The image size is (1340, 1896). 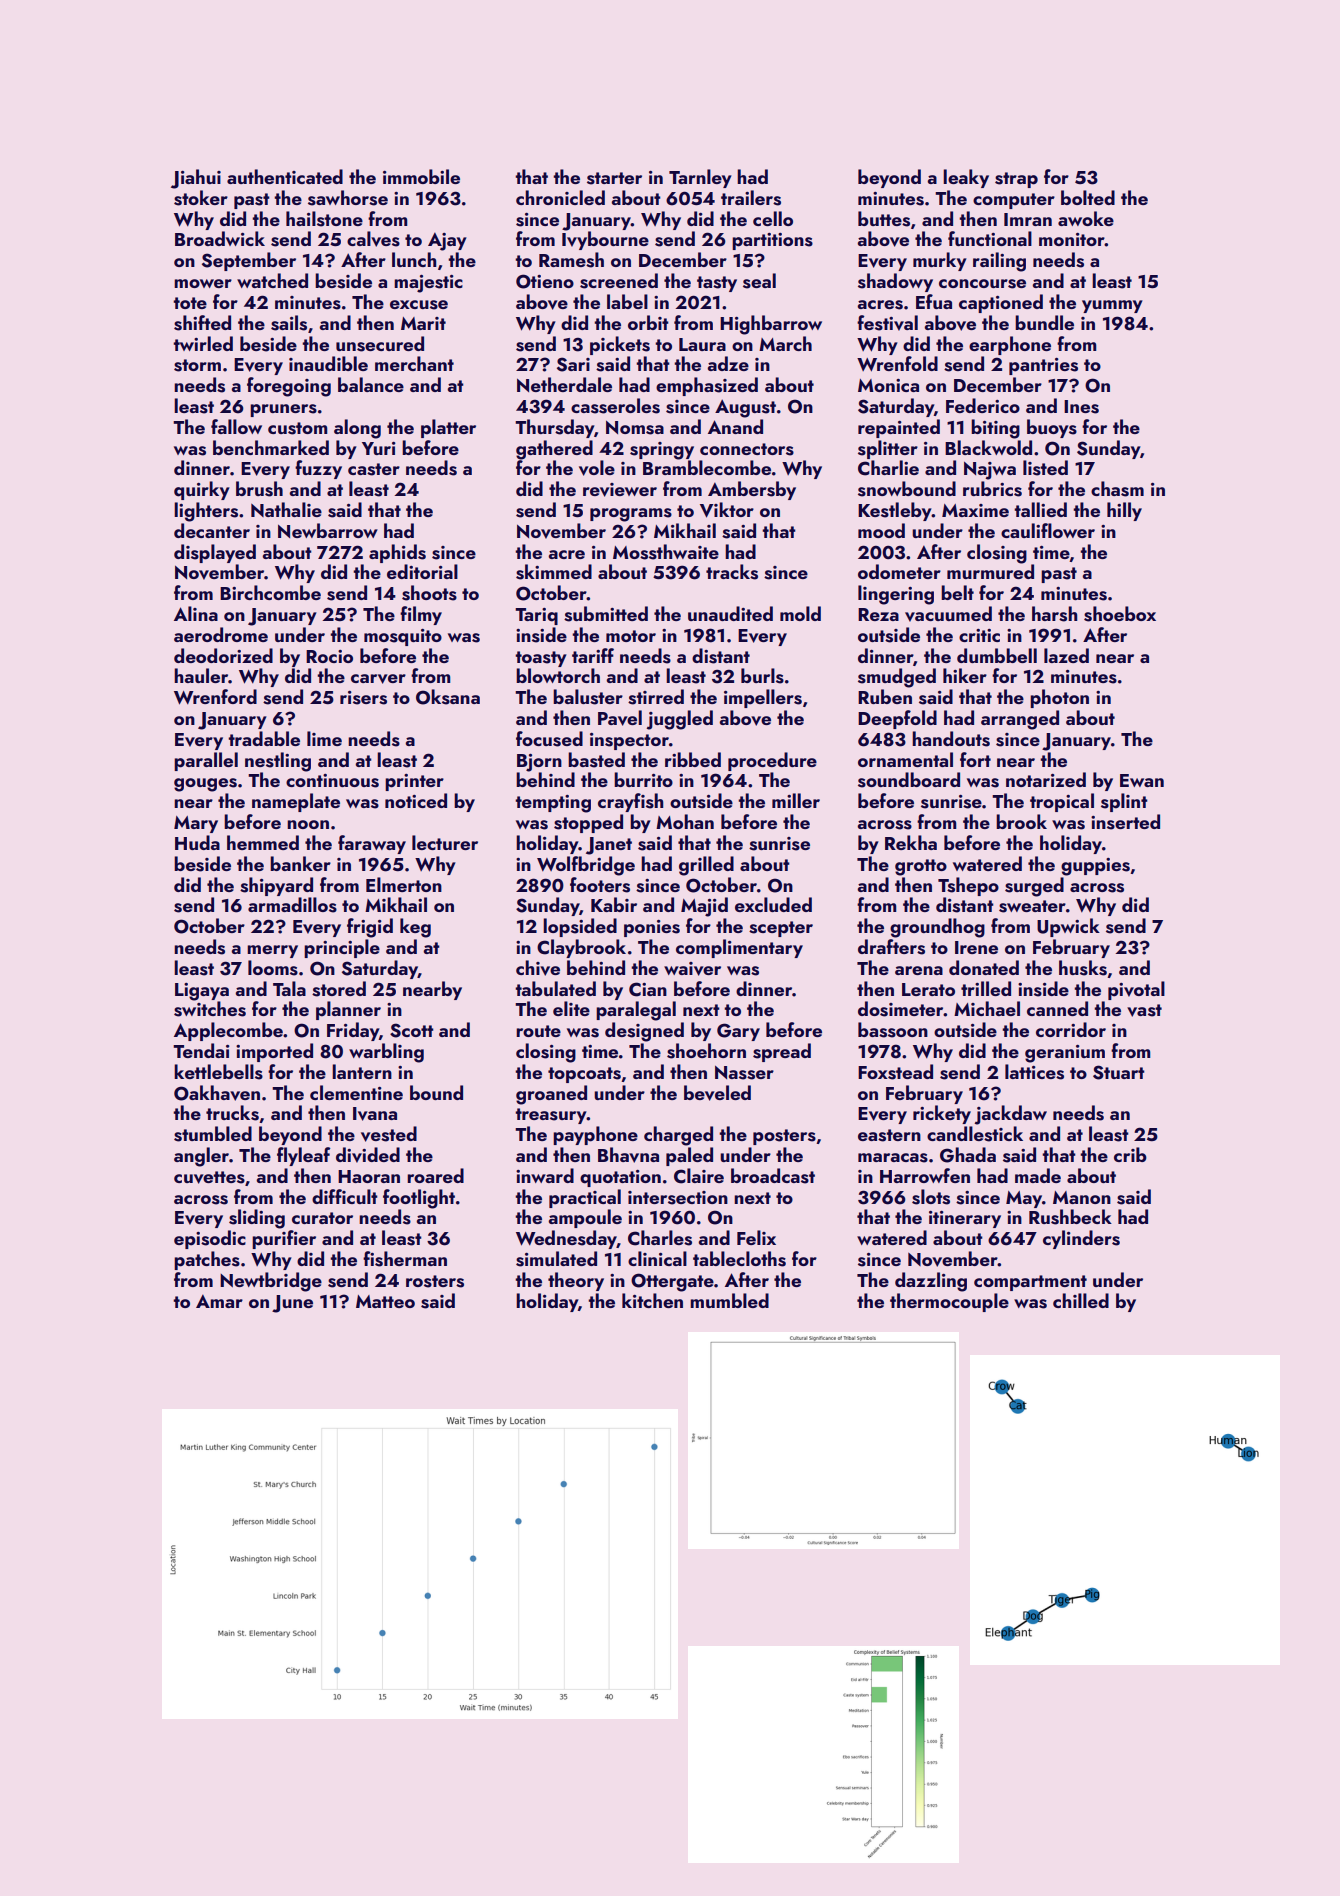 I want to click on Ruben, so click(x=885, y=696).
